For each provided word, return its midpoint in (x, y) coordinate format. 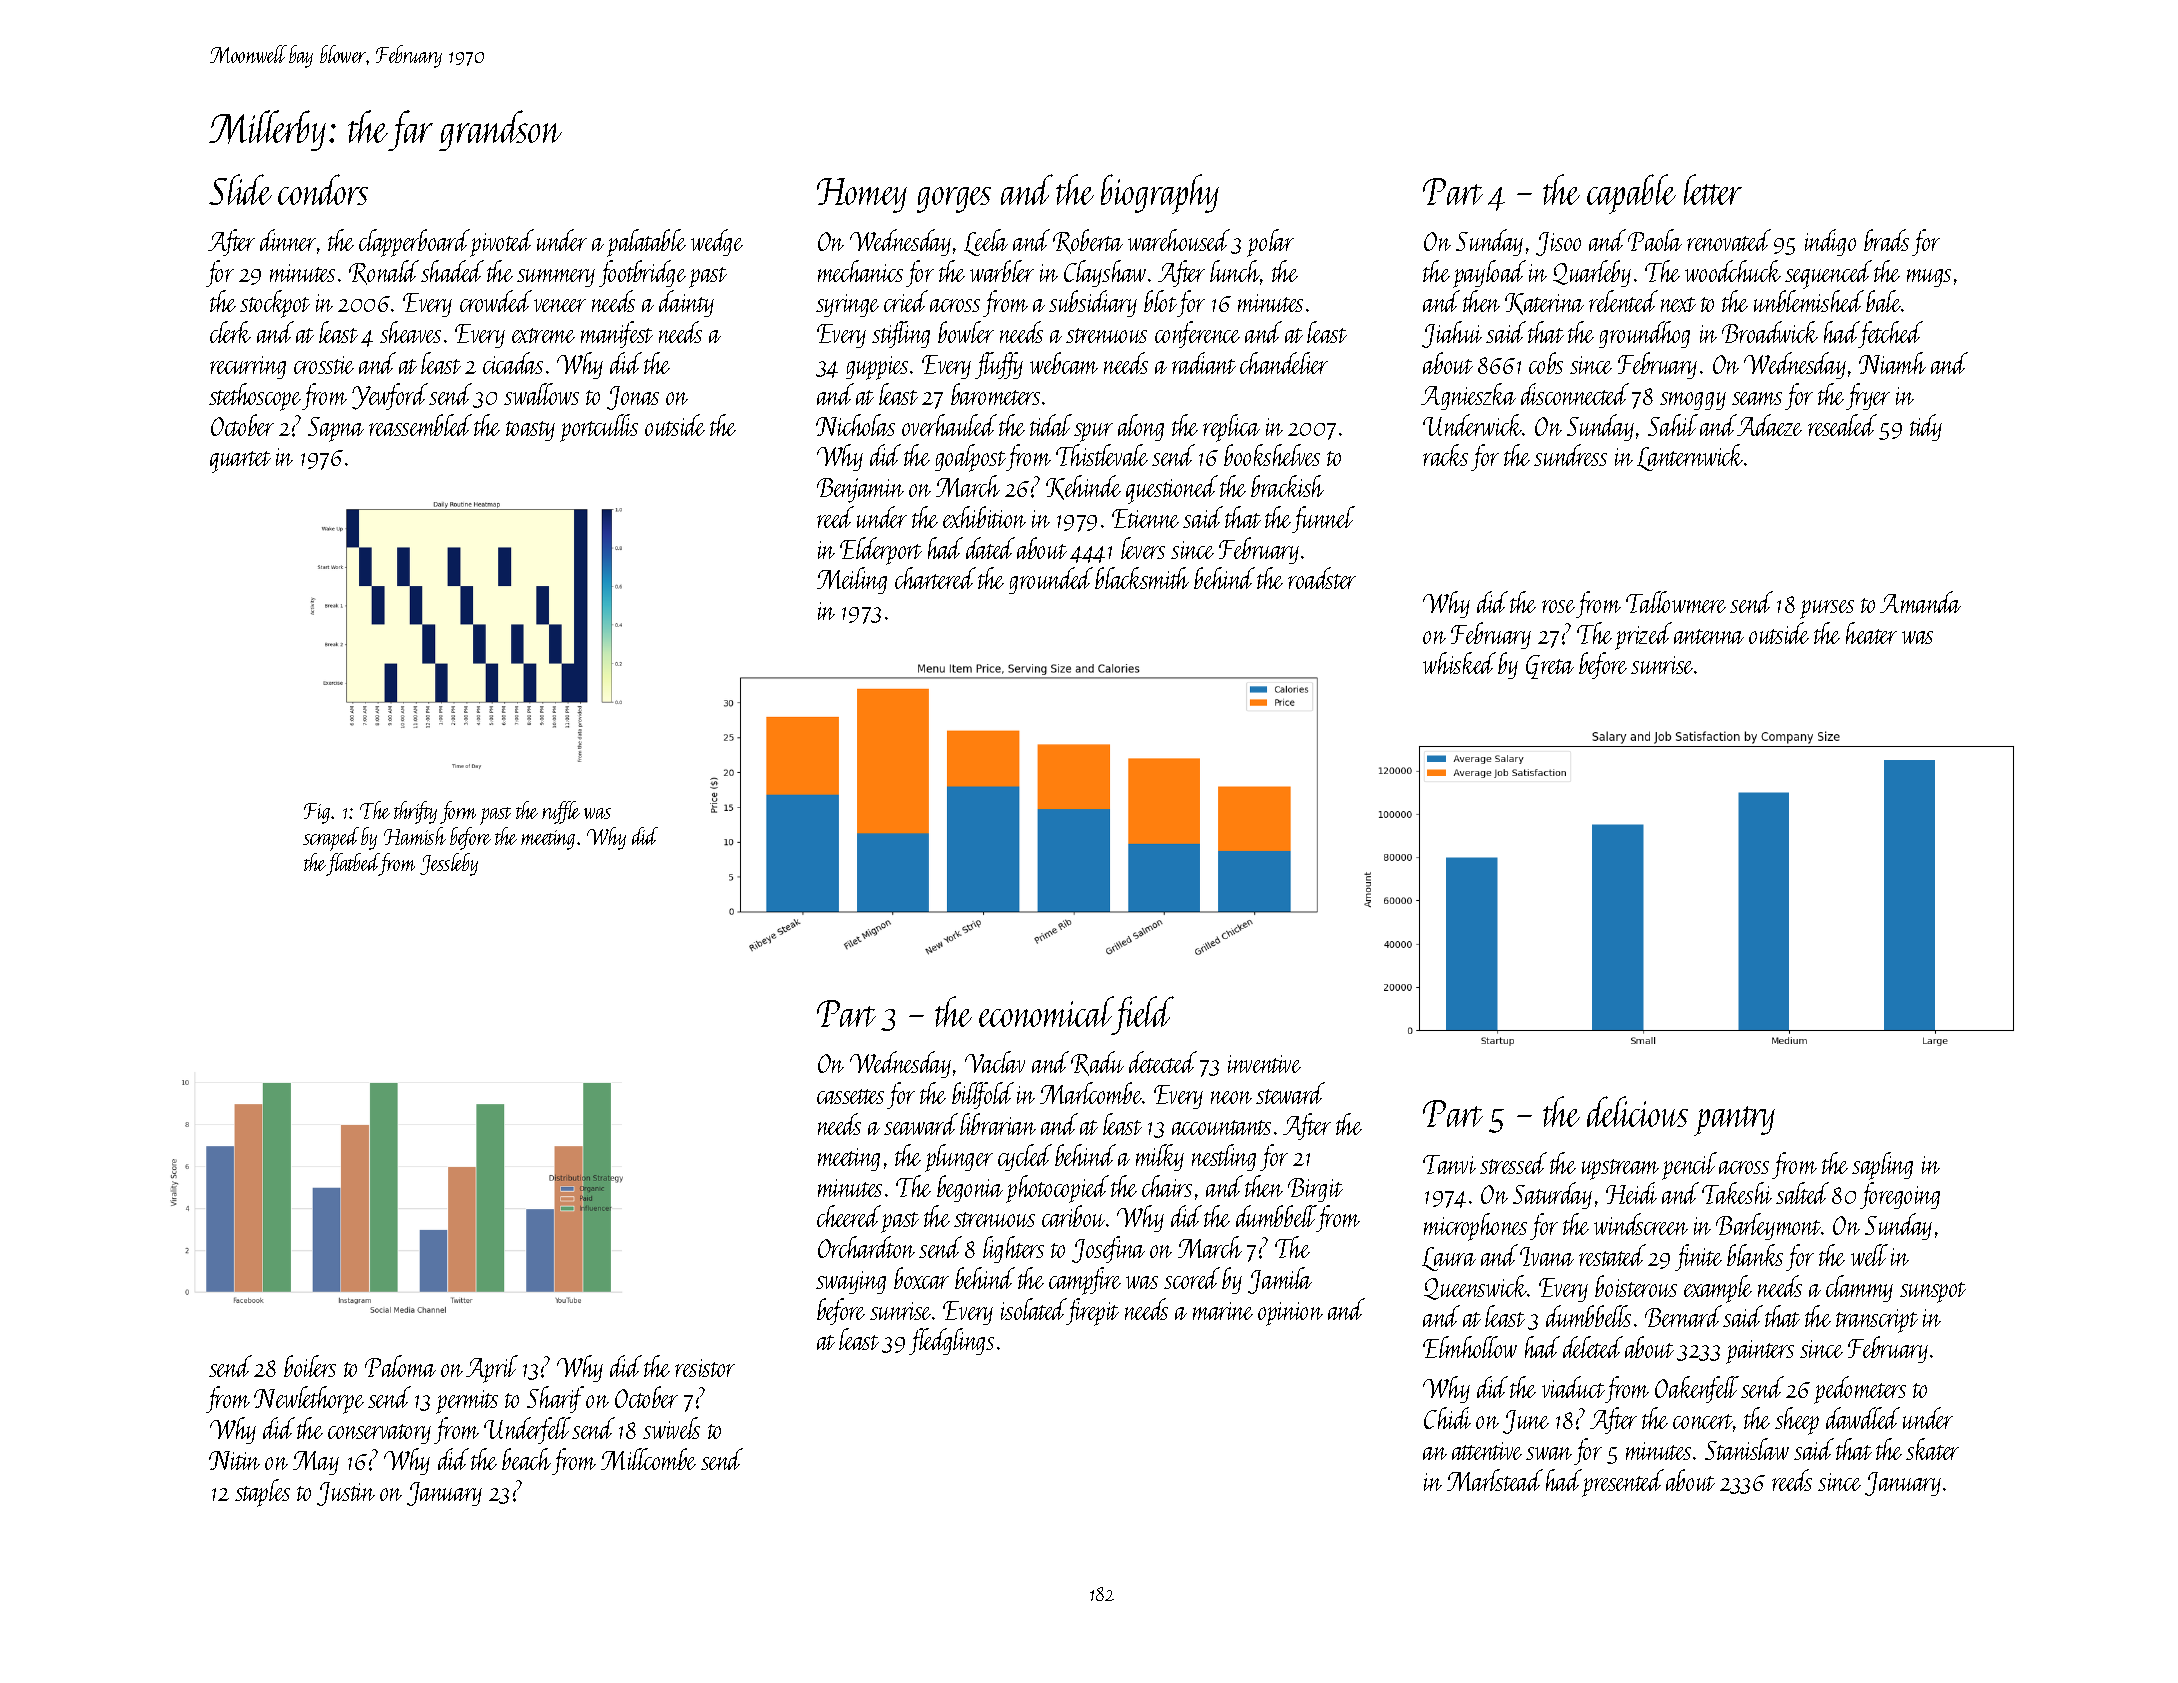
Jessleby (449, 864)
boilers (310, 1366)
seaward (921, 1124)
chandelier (1284, 363)
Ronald (384, 272)
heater (1871, 633)
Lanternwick (1690, 457)
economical (1046, 1011)
